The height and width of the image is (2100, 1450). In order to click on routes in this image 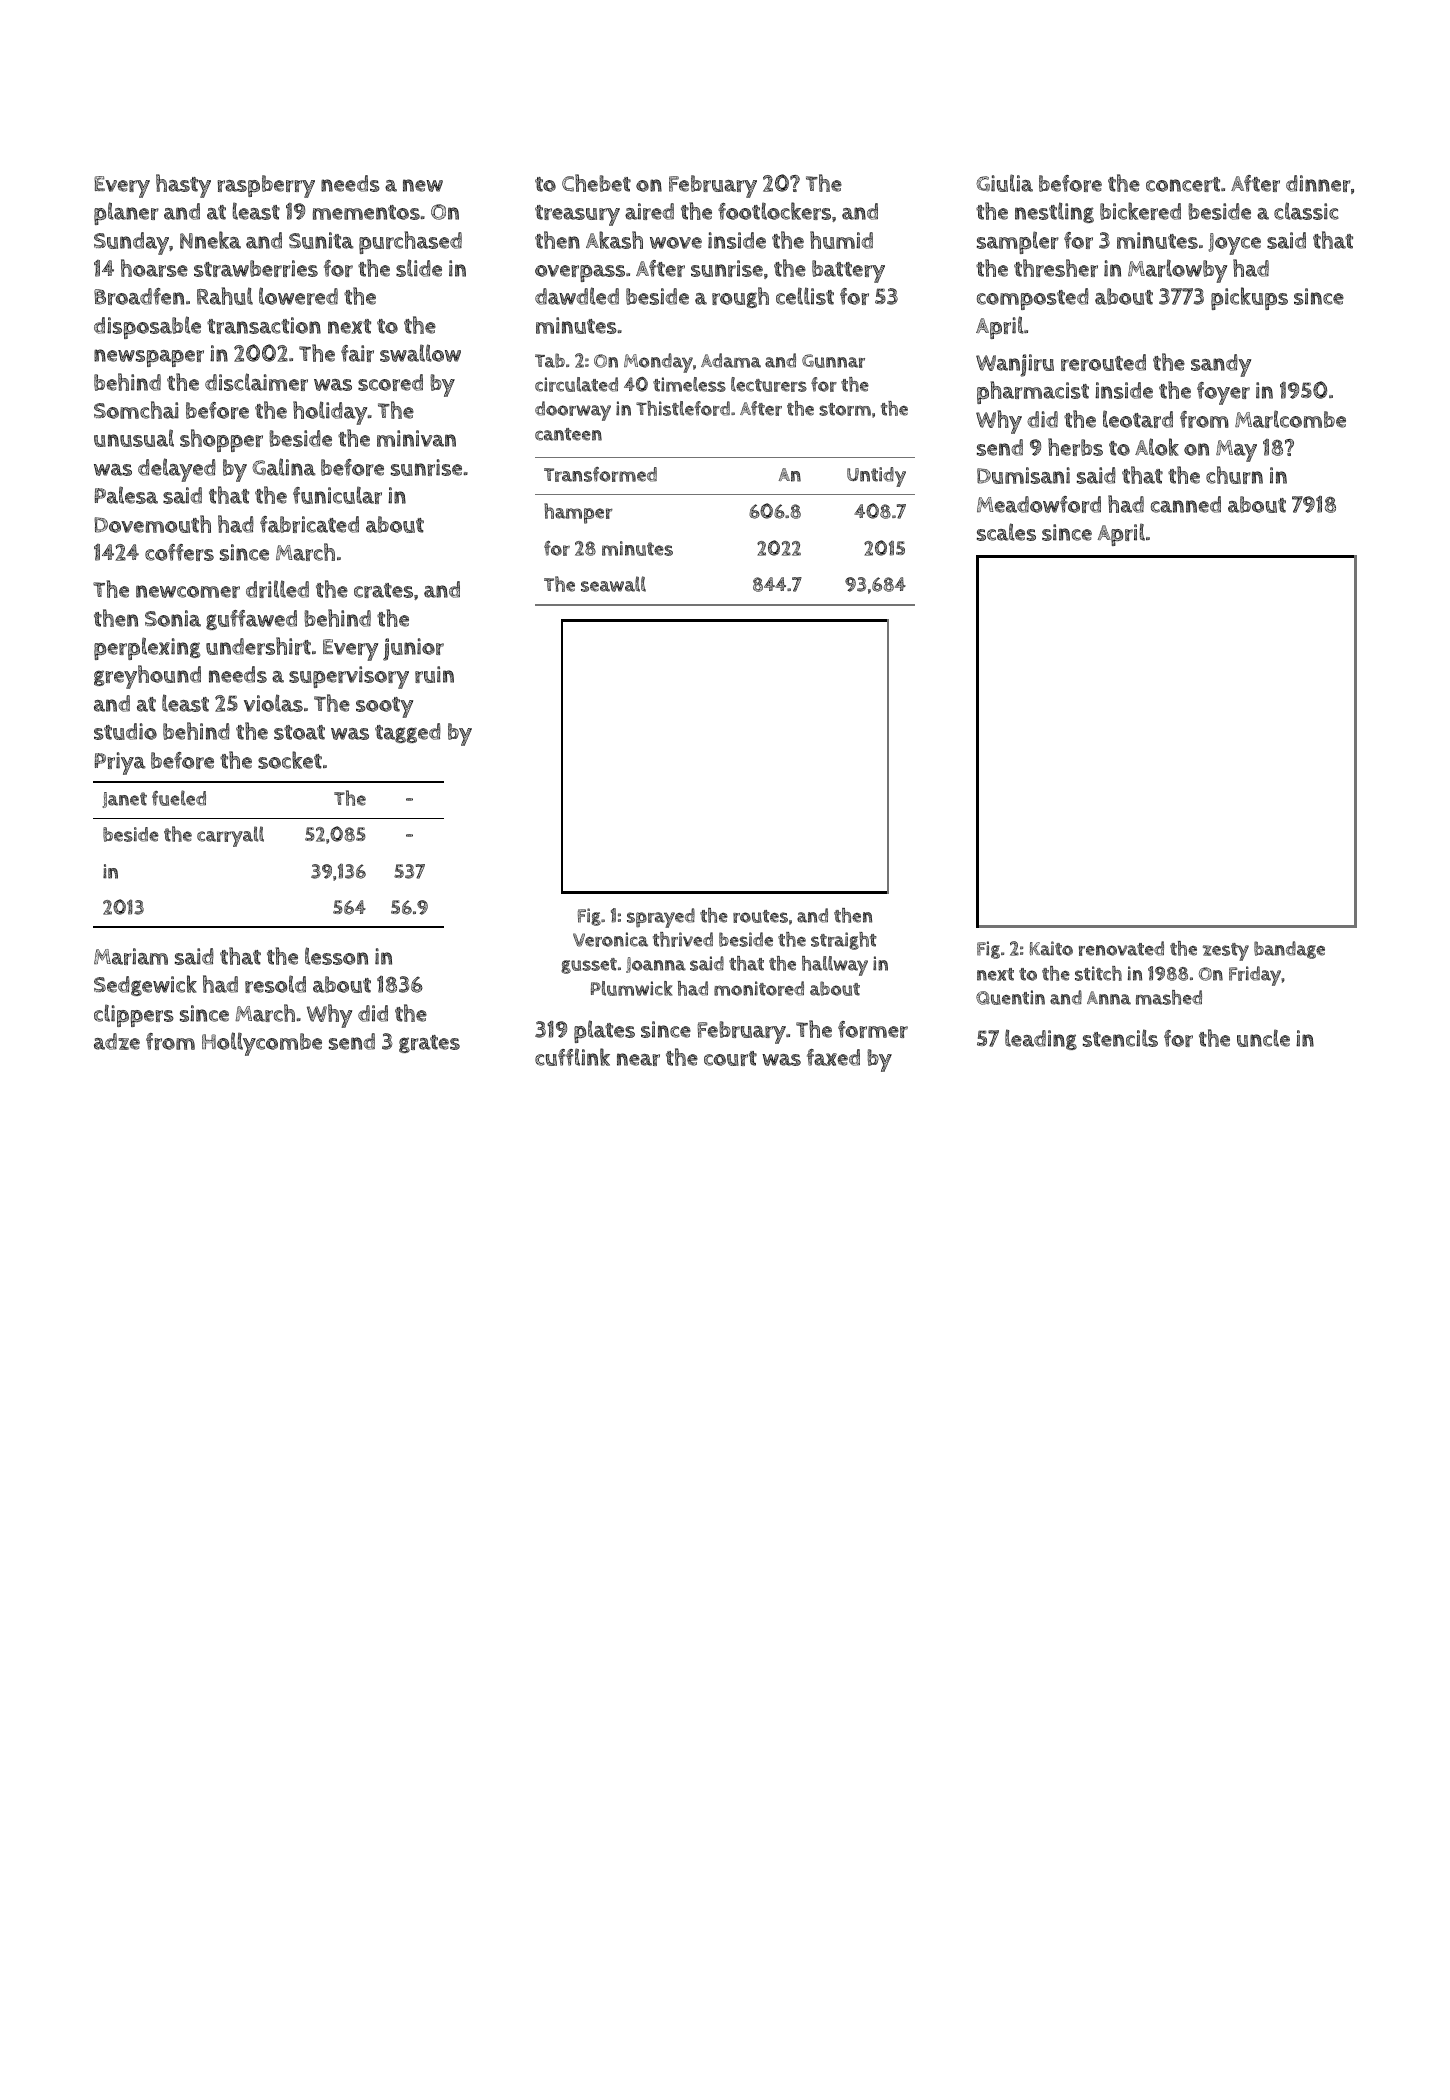, I will do `click(760, 916)`.
